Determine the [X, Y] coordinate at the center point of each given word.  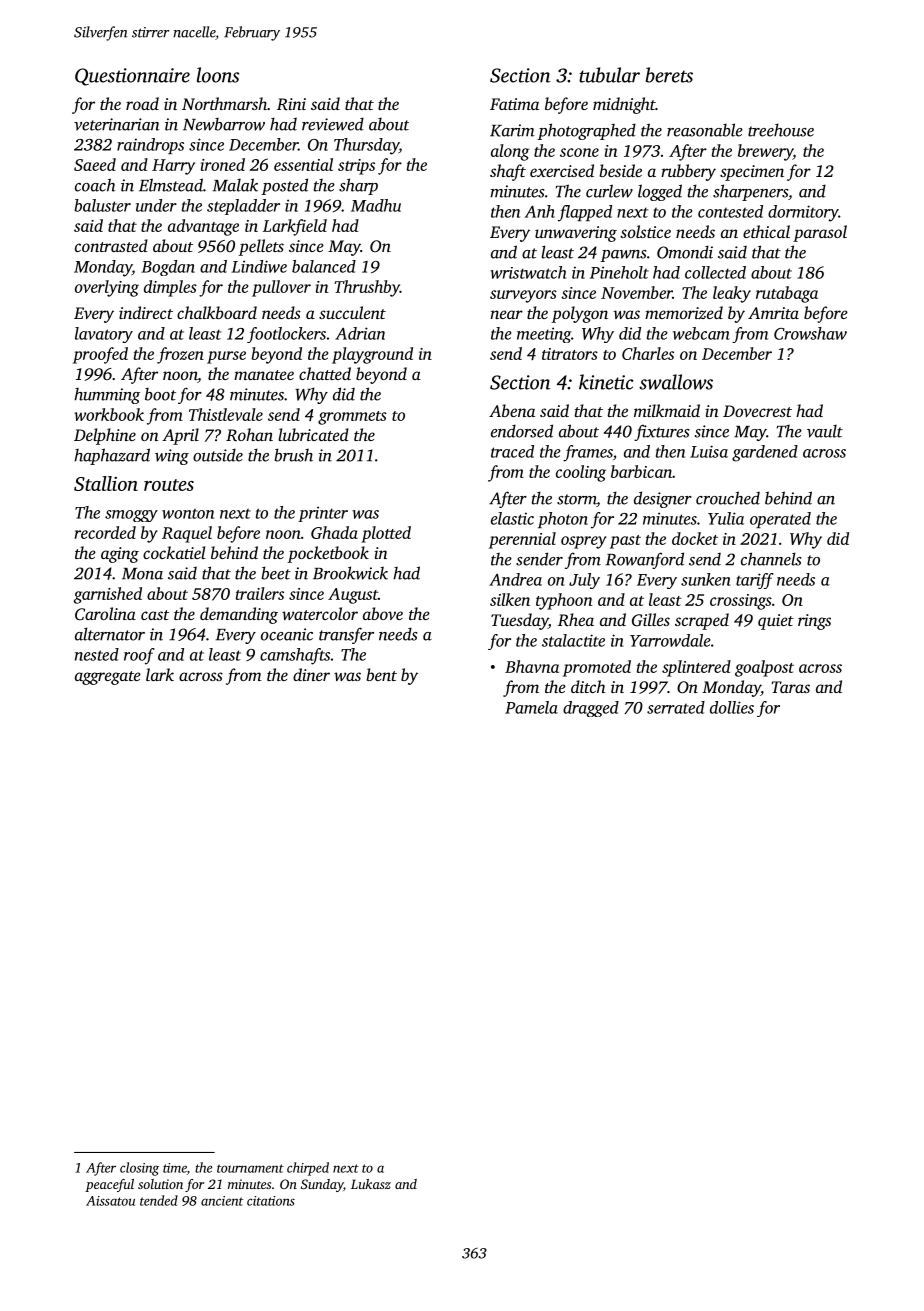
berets [669, 75]
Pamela [531, 707]
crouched [728, 498]
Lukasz [371, 1184]
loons [218, 75]
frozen [180, 355]
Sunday [322, 1185]
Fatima [514, 104]
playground [372, 355]
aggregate [108, 678]
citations [271, 1201]
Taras [790, 687]
